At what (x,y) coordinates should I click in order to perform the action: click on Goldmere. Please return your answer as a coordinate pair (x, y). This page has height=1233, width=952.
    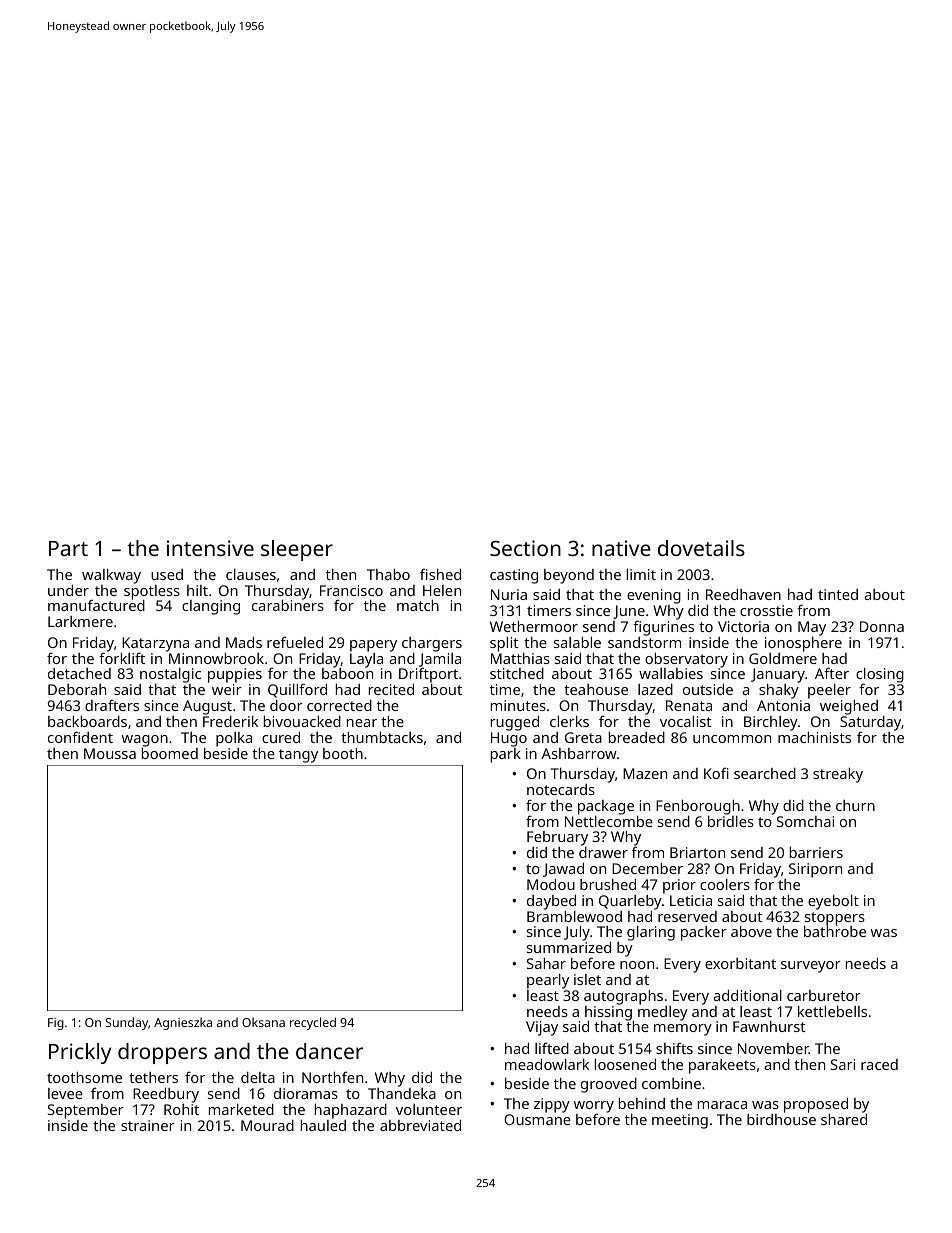
    Looking at the image, I should click on (783, 658).
